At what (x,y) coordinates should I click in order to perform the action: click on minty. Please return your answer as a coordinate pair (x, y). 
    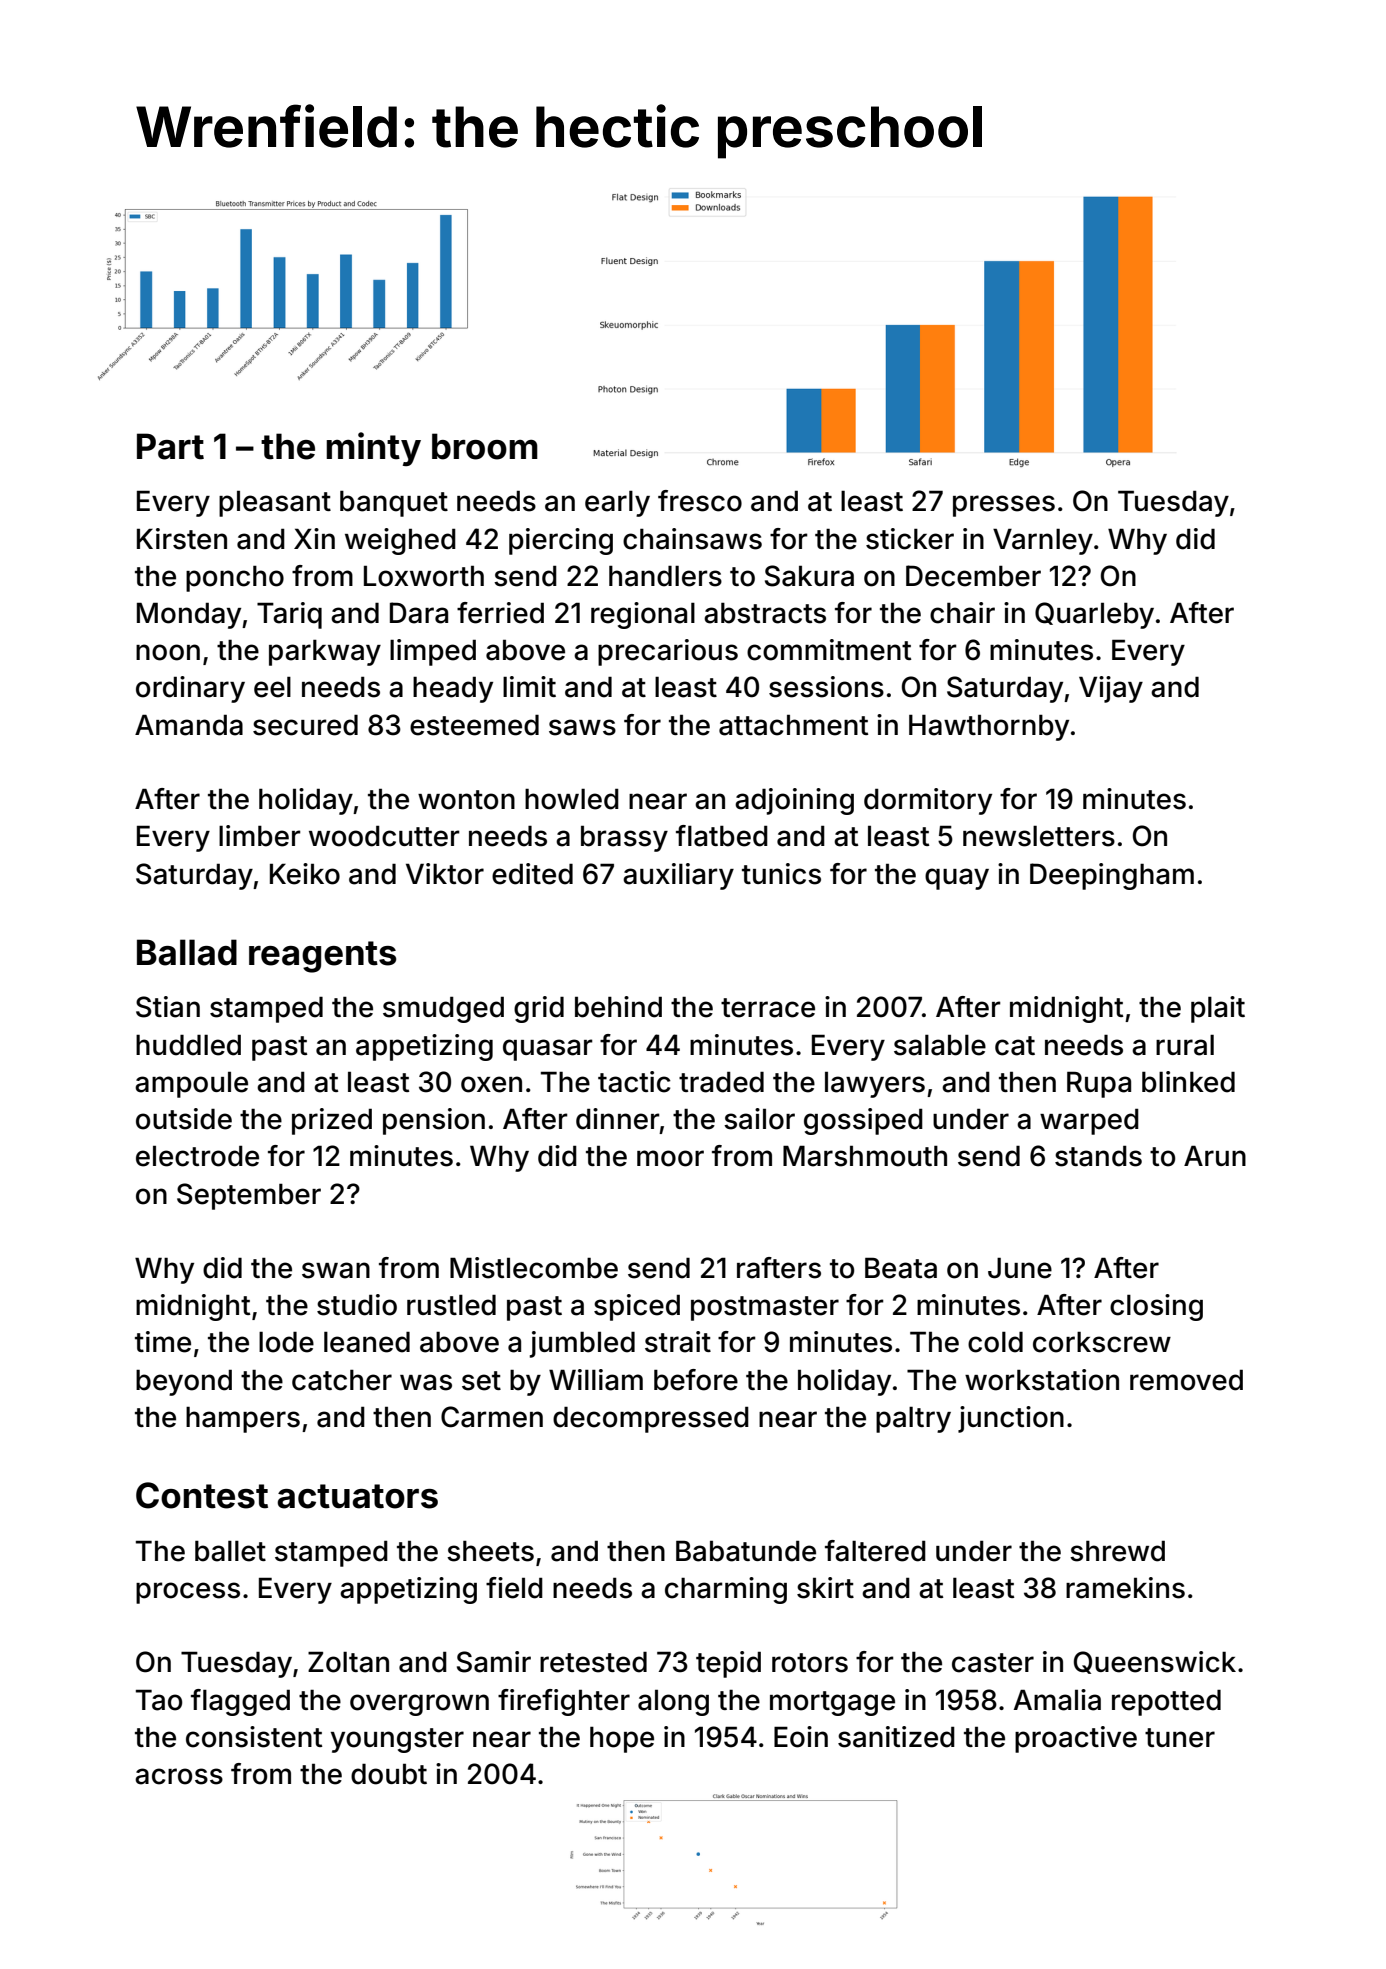
    Looking at the image, I should click on (373, 449).
